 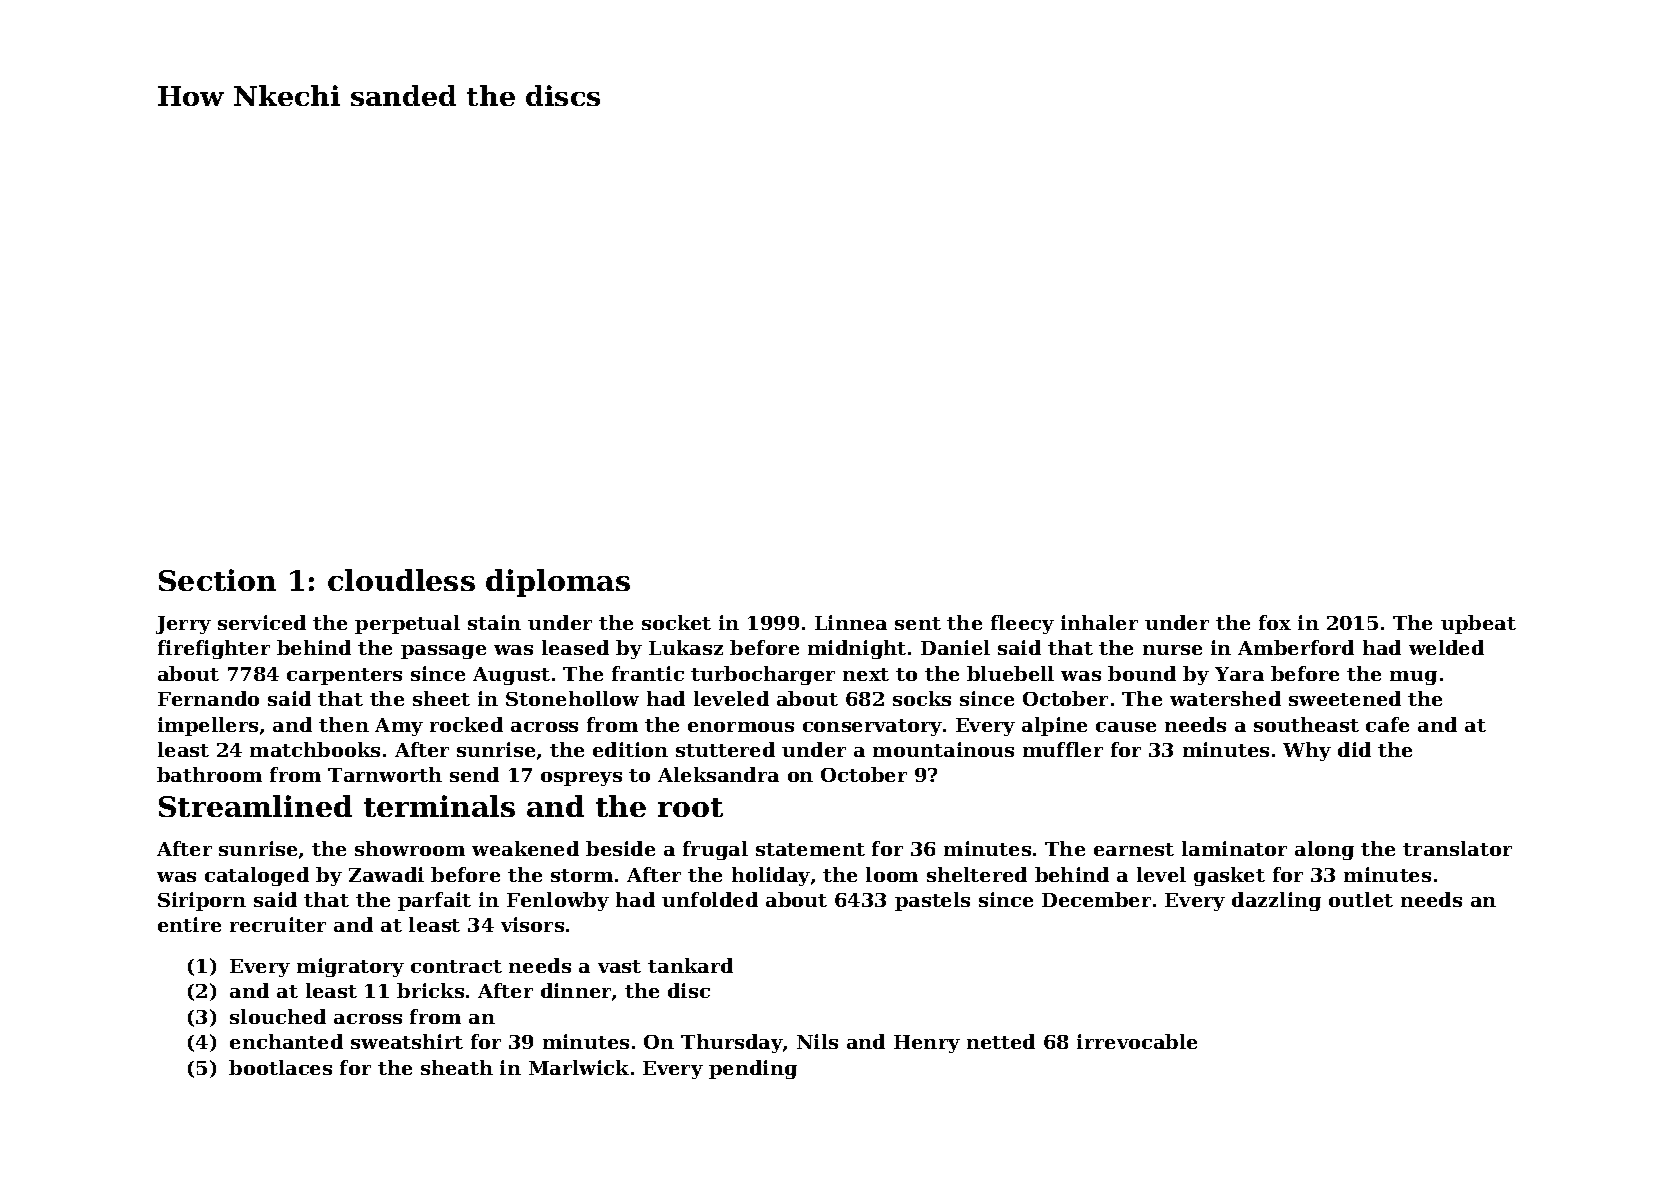 I want to click on midnight, so click(x=857, y=649).
